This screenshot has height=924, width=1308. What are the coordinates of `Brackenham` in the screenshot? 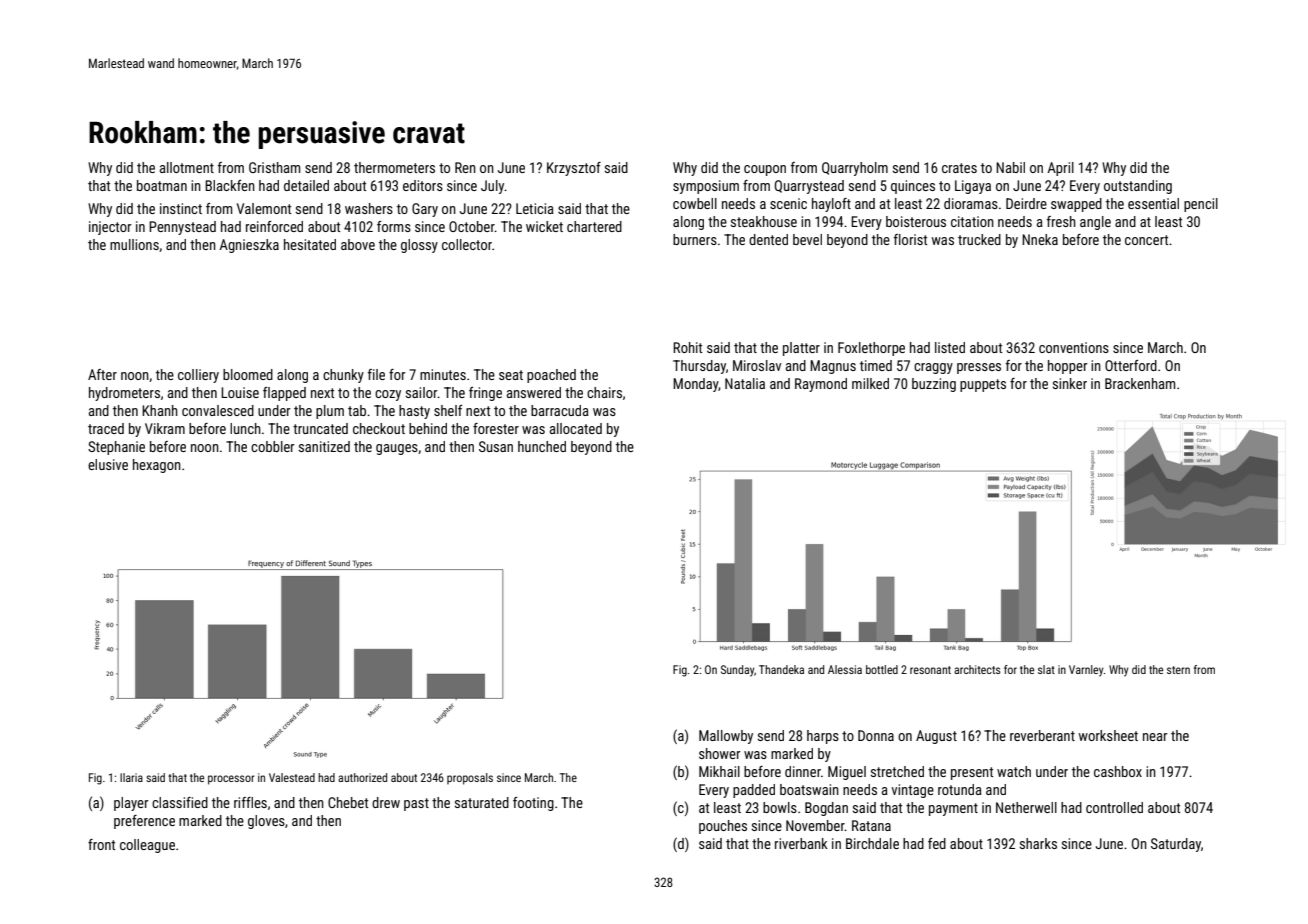 It's located at (1140, 383).
